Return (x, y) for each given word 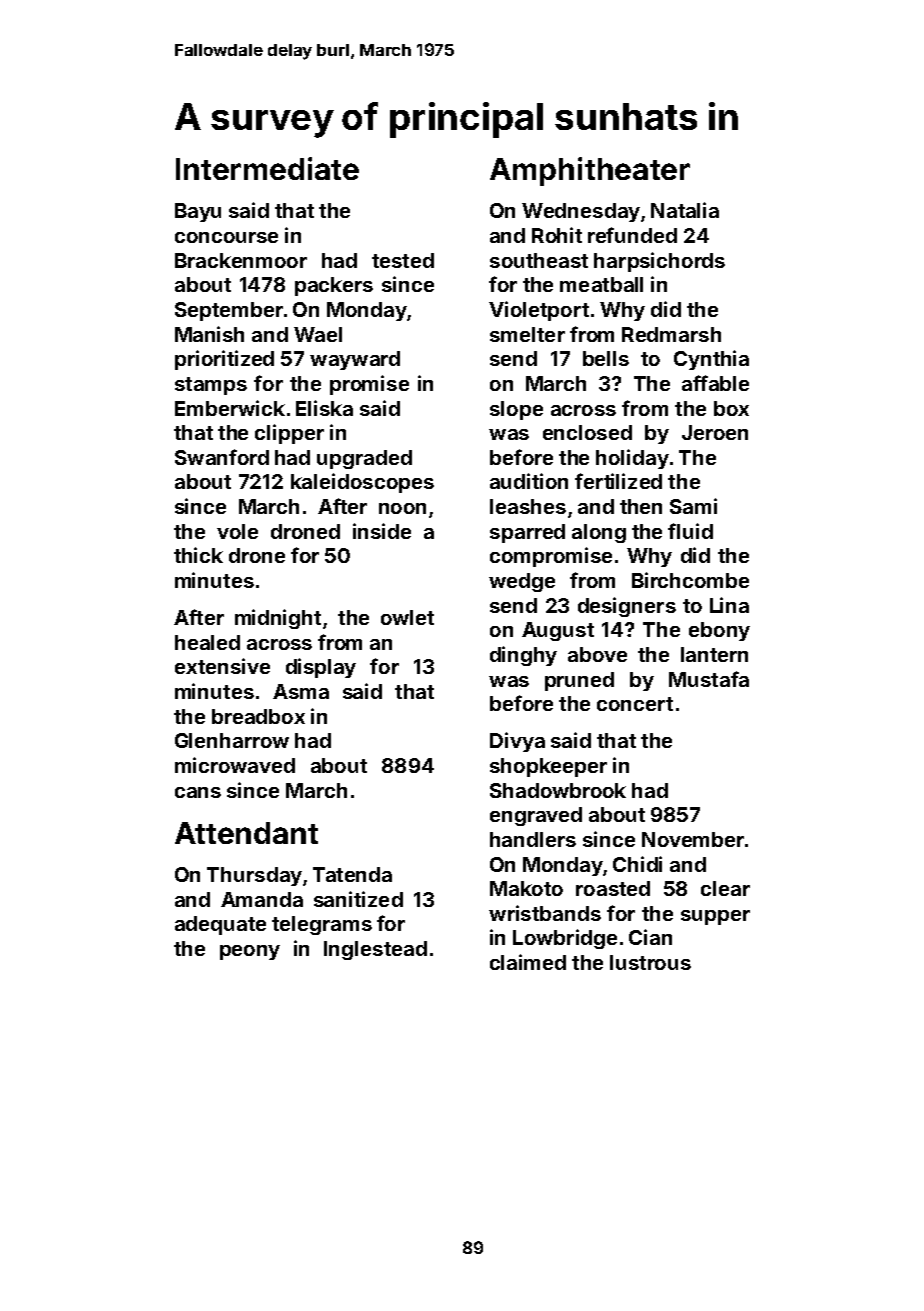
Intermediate (267, 168)
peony (250, 952)
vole (237, 531)
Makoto (526, 888)
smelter (527, 334)
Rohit (557, 235)
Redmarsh (671, 334)
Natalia (685, 210)
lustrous (650, 962)
